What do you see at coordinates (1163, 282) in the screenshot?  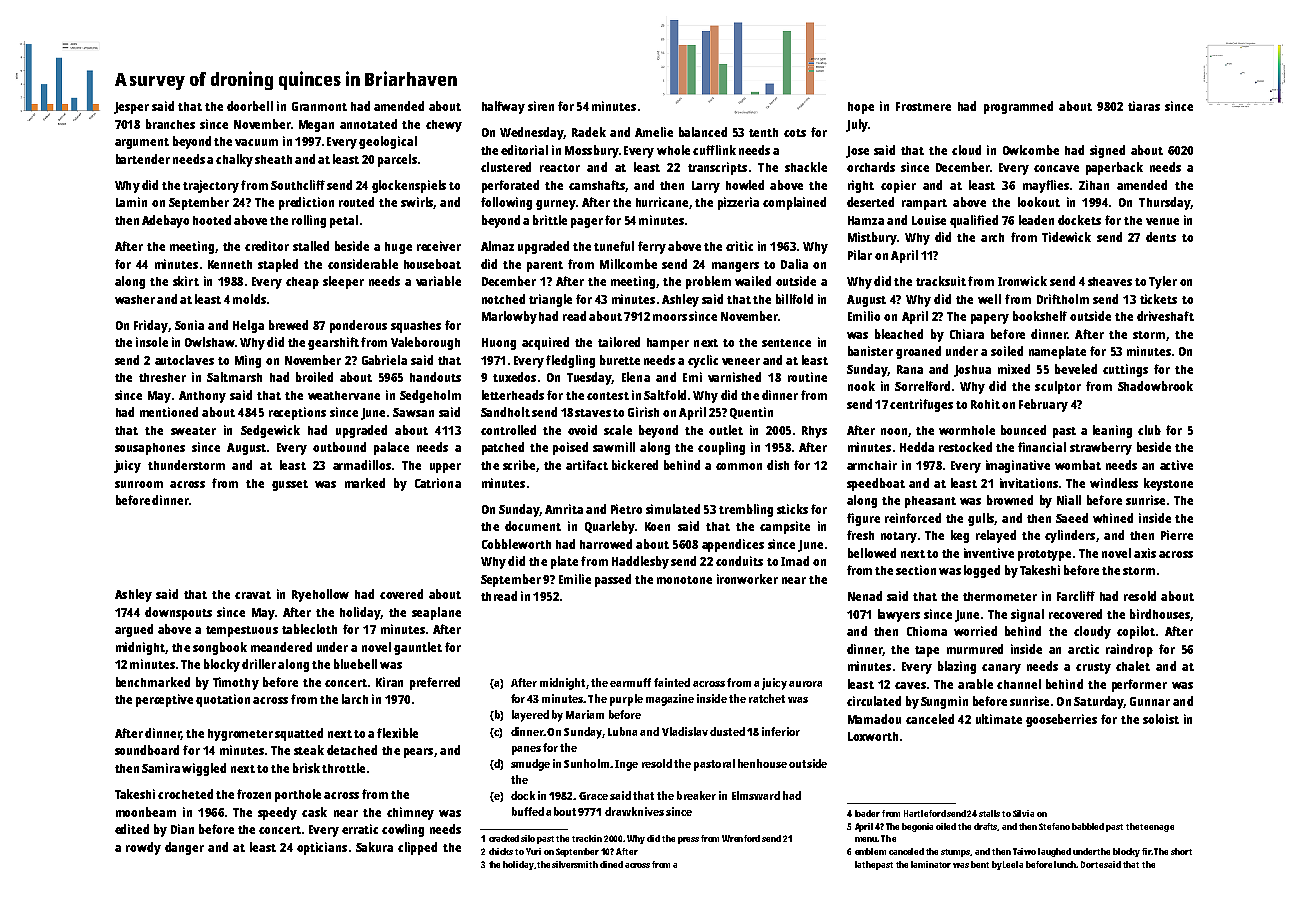 I see `Tyler` at bounding box center [1163, 282].
